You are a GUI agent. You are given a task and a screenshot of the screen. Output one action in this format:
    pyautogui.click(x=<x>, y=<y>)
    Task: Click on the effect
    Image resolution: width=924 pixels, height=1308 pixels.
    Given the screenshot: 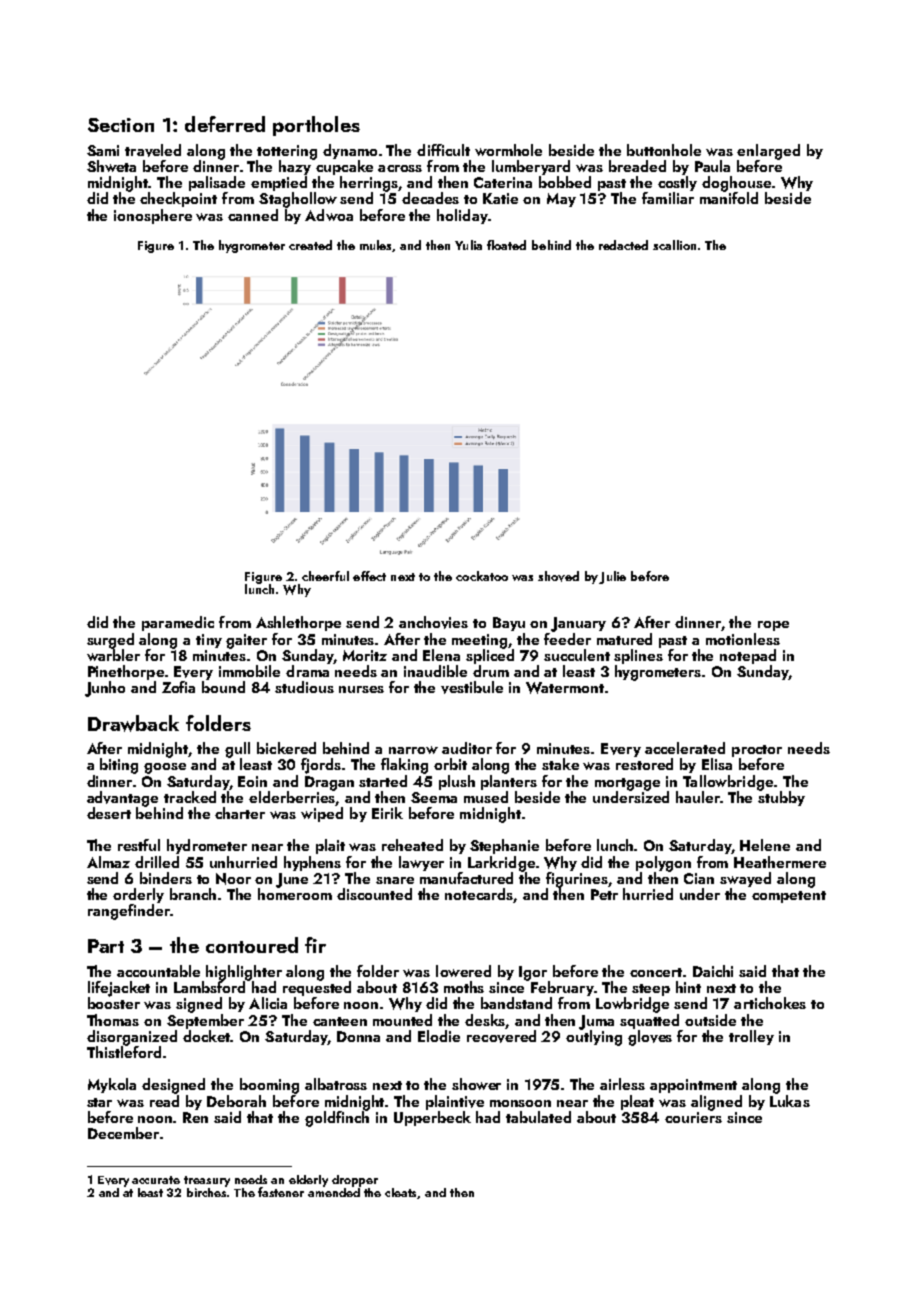 What is the action you would take?
    pyautogui.click(x=369, y=576)
